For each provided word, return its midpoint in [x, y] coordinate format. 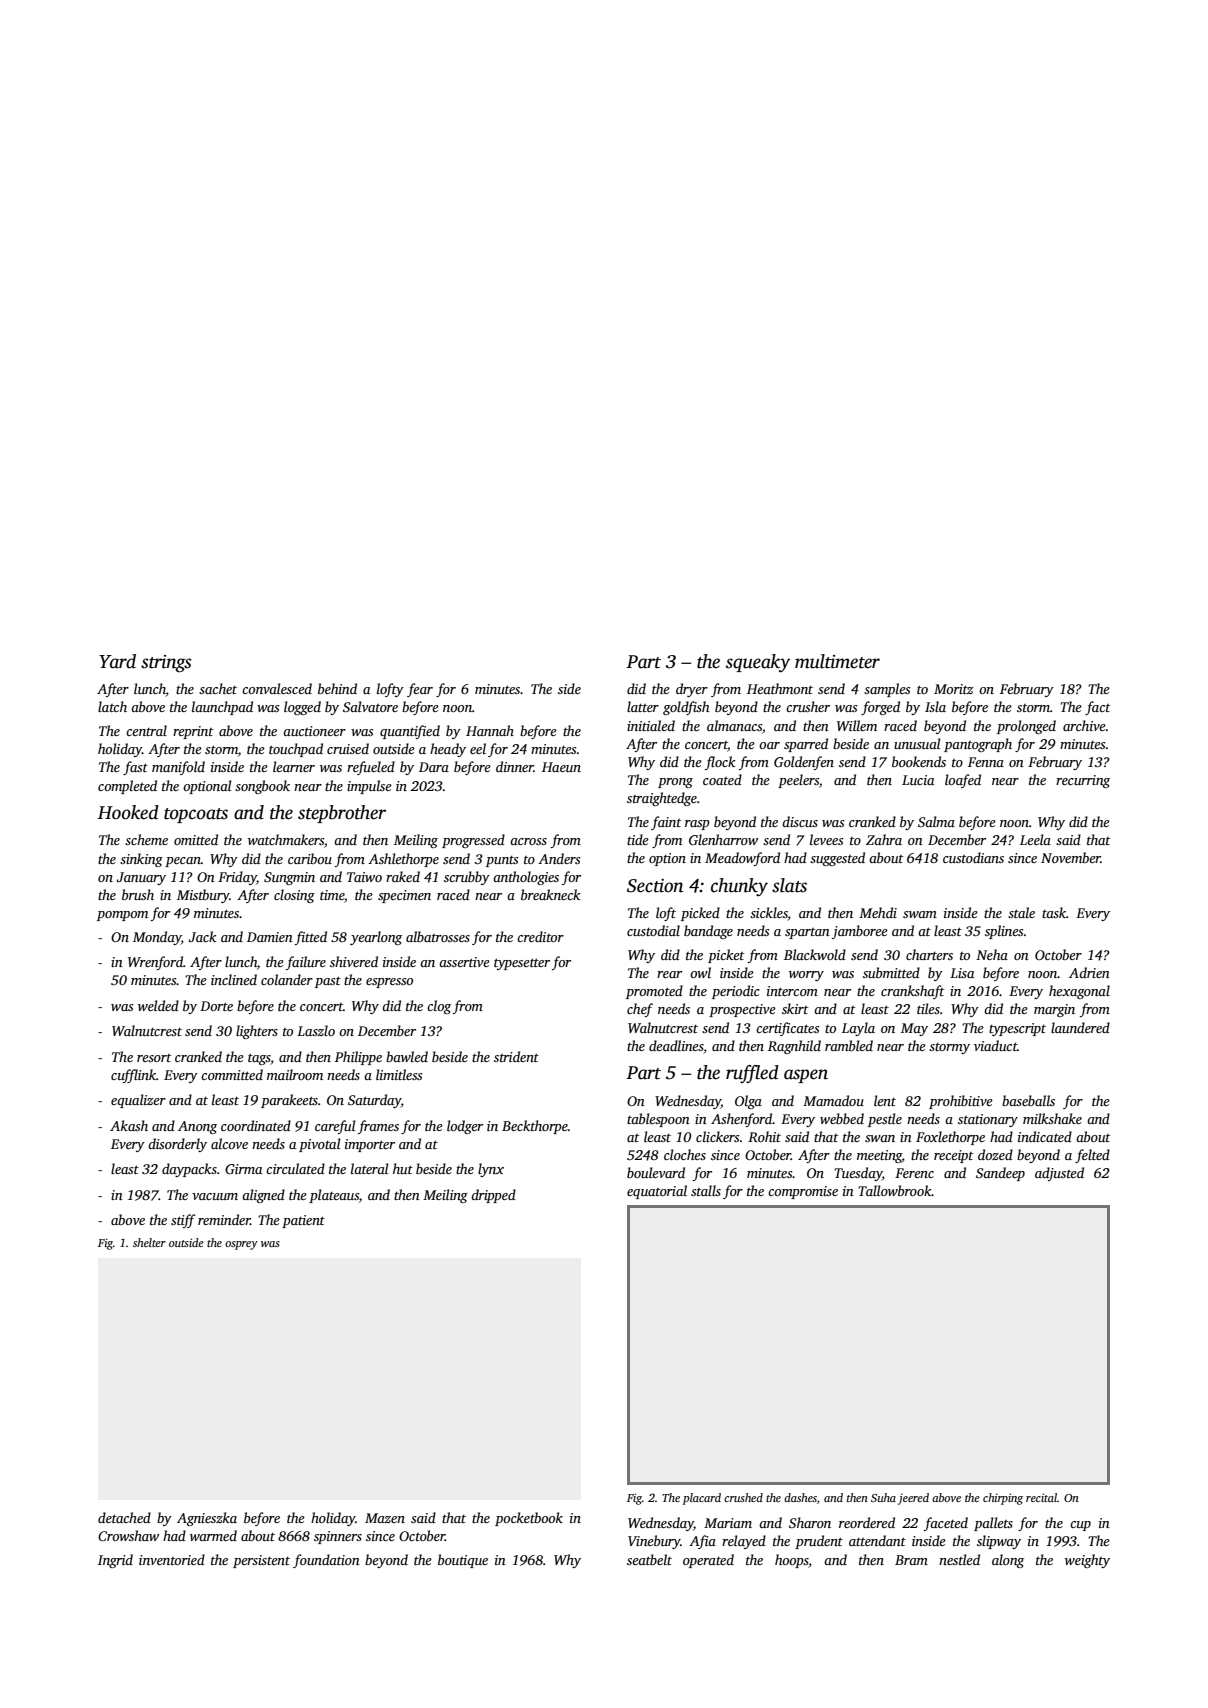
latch [112, 706]
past [328, 982]
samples [887, 690]
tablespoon [658, 1120]
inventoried [172, 1559]
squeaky [758, 663]
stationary [988, 1120]
